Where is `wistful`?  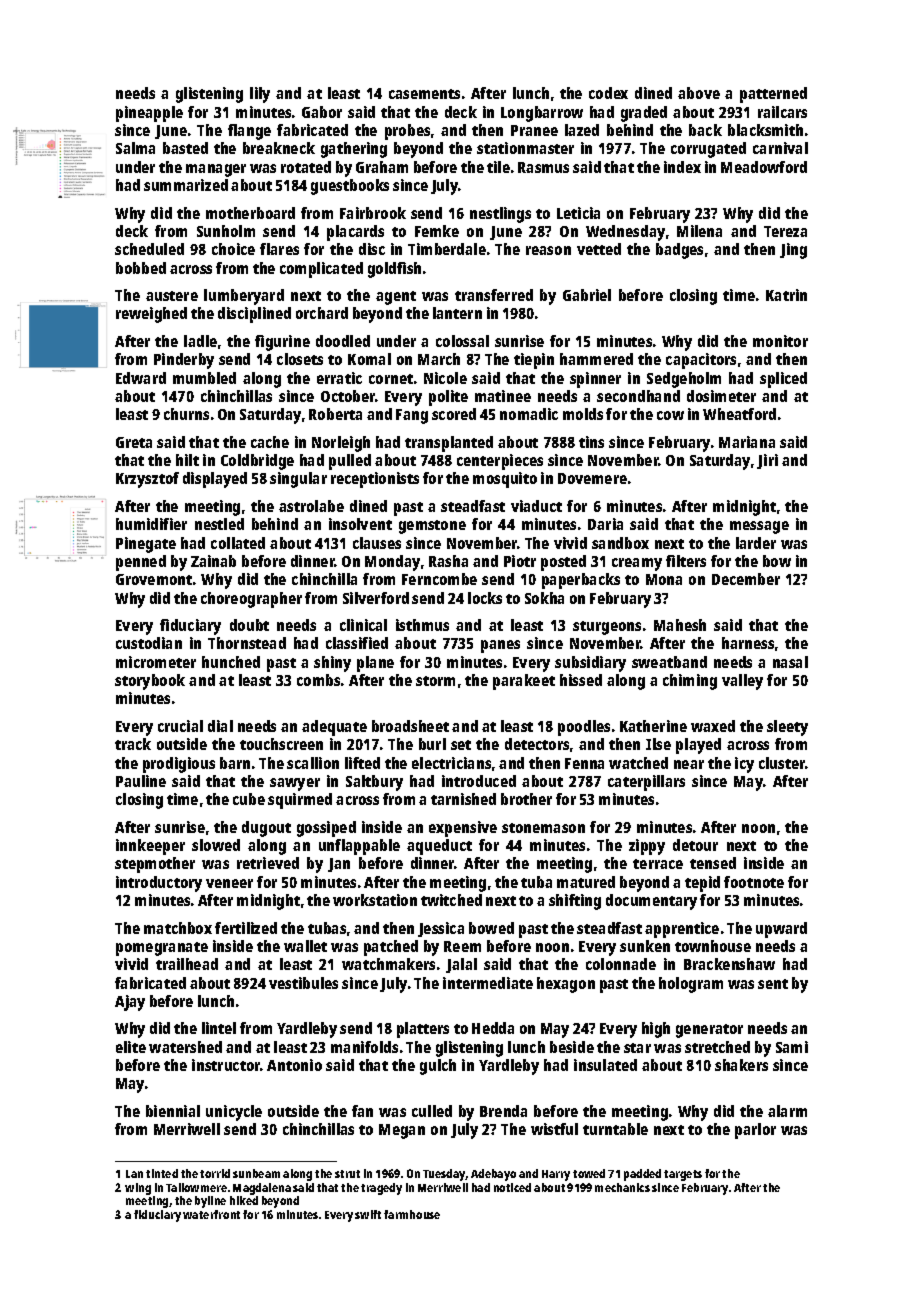 wistful is located at coordinates (554, 1129).
